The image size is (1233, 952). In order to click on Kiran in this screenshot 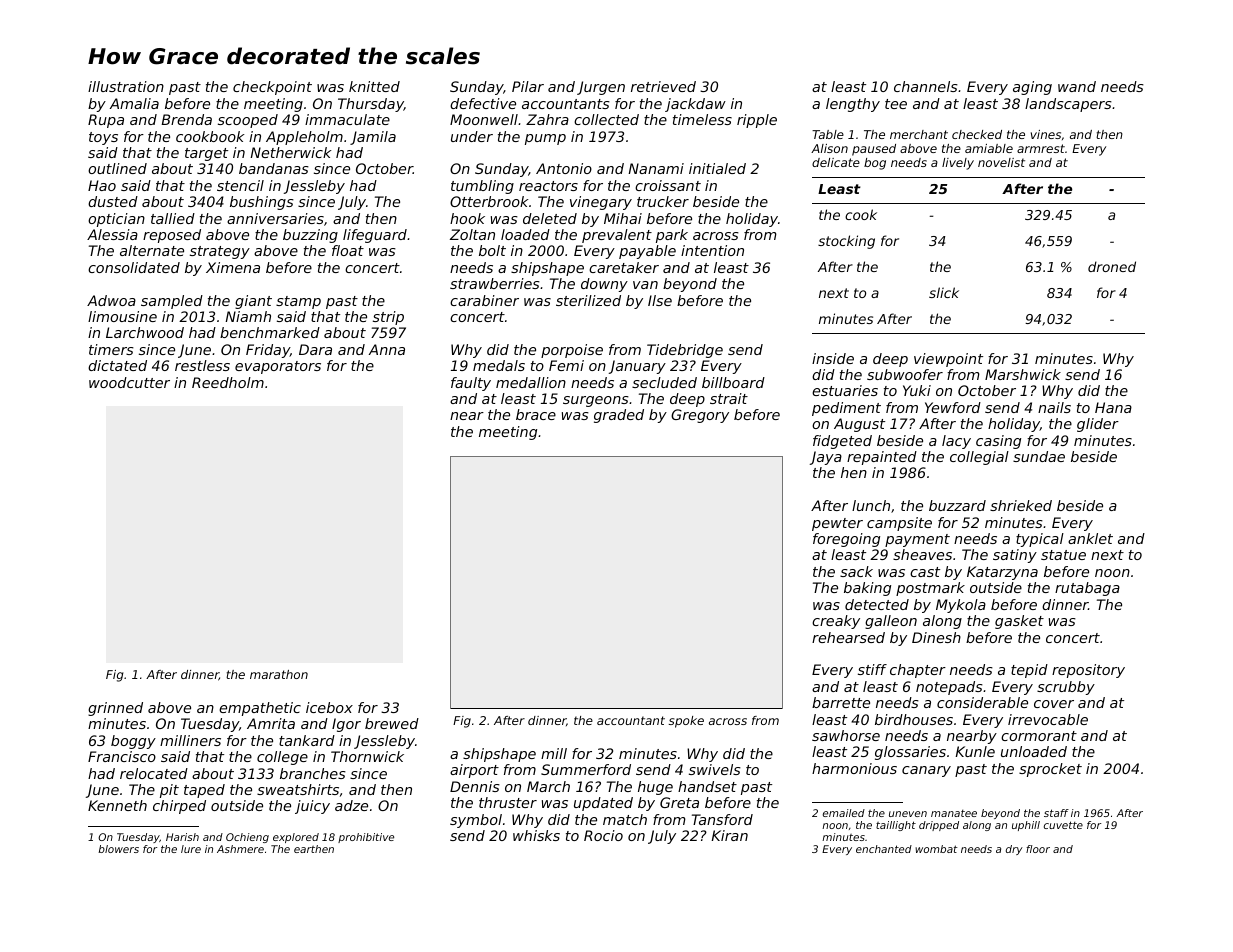, I will do `click(729, 835)`.
